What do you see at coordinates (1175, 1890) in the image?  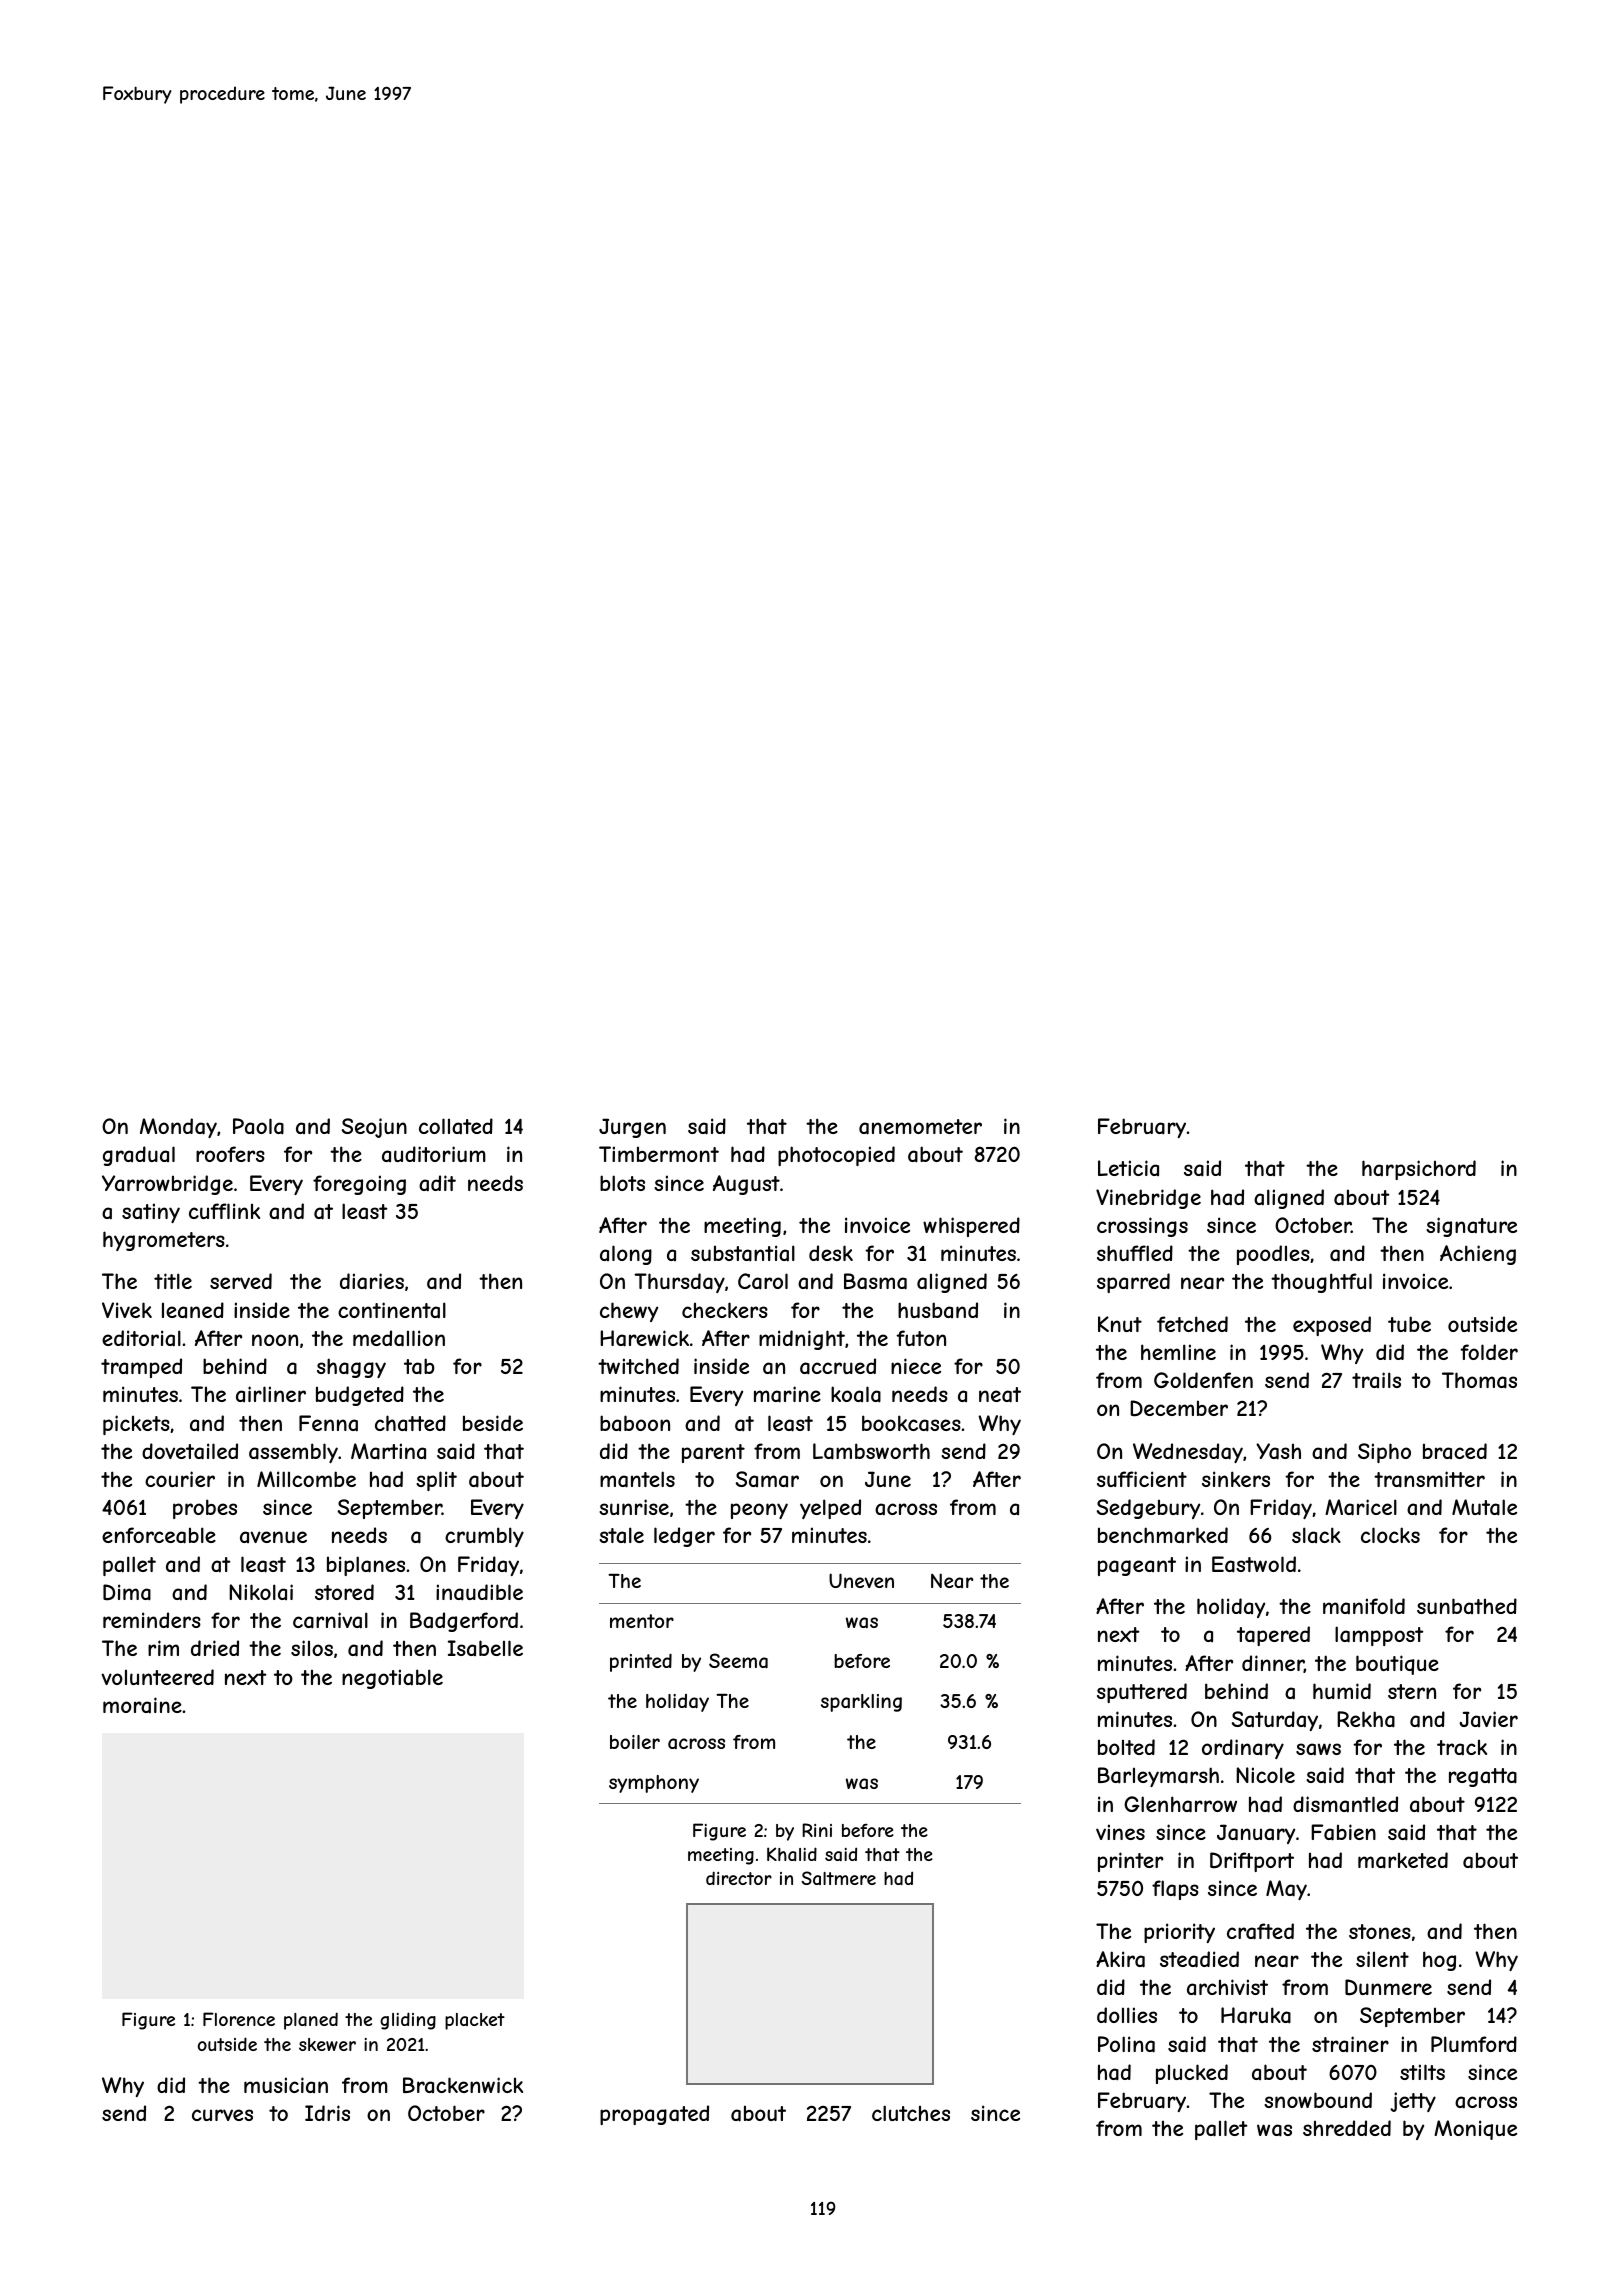 I see `flaps` at bounding box center [1175, 1890].
